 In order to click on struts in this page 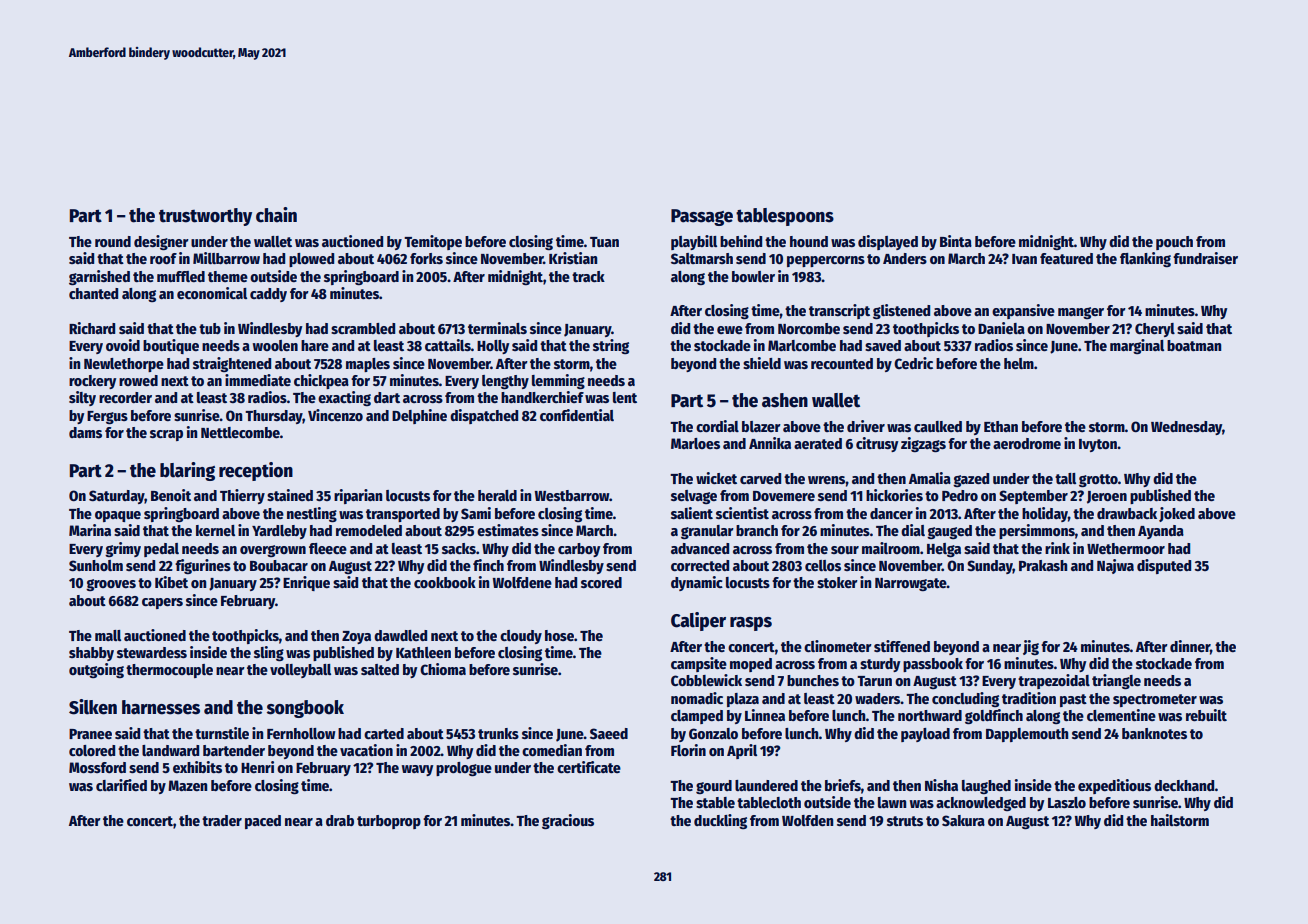, I will do `click(905, 821)`.
